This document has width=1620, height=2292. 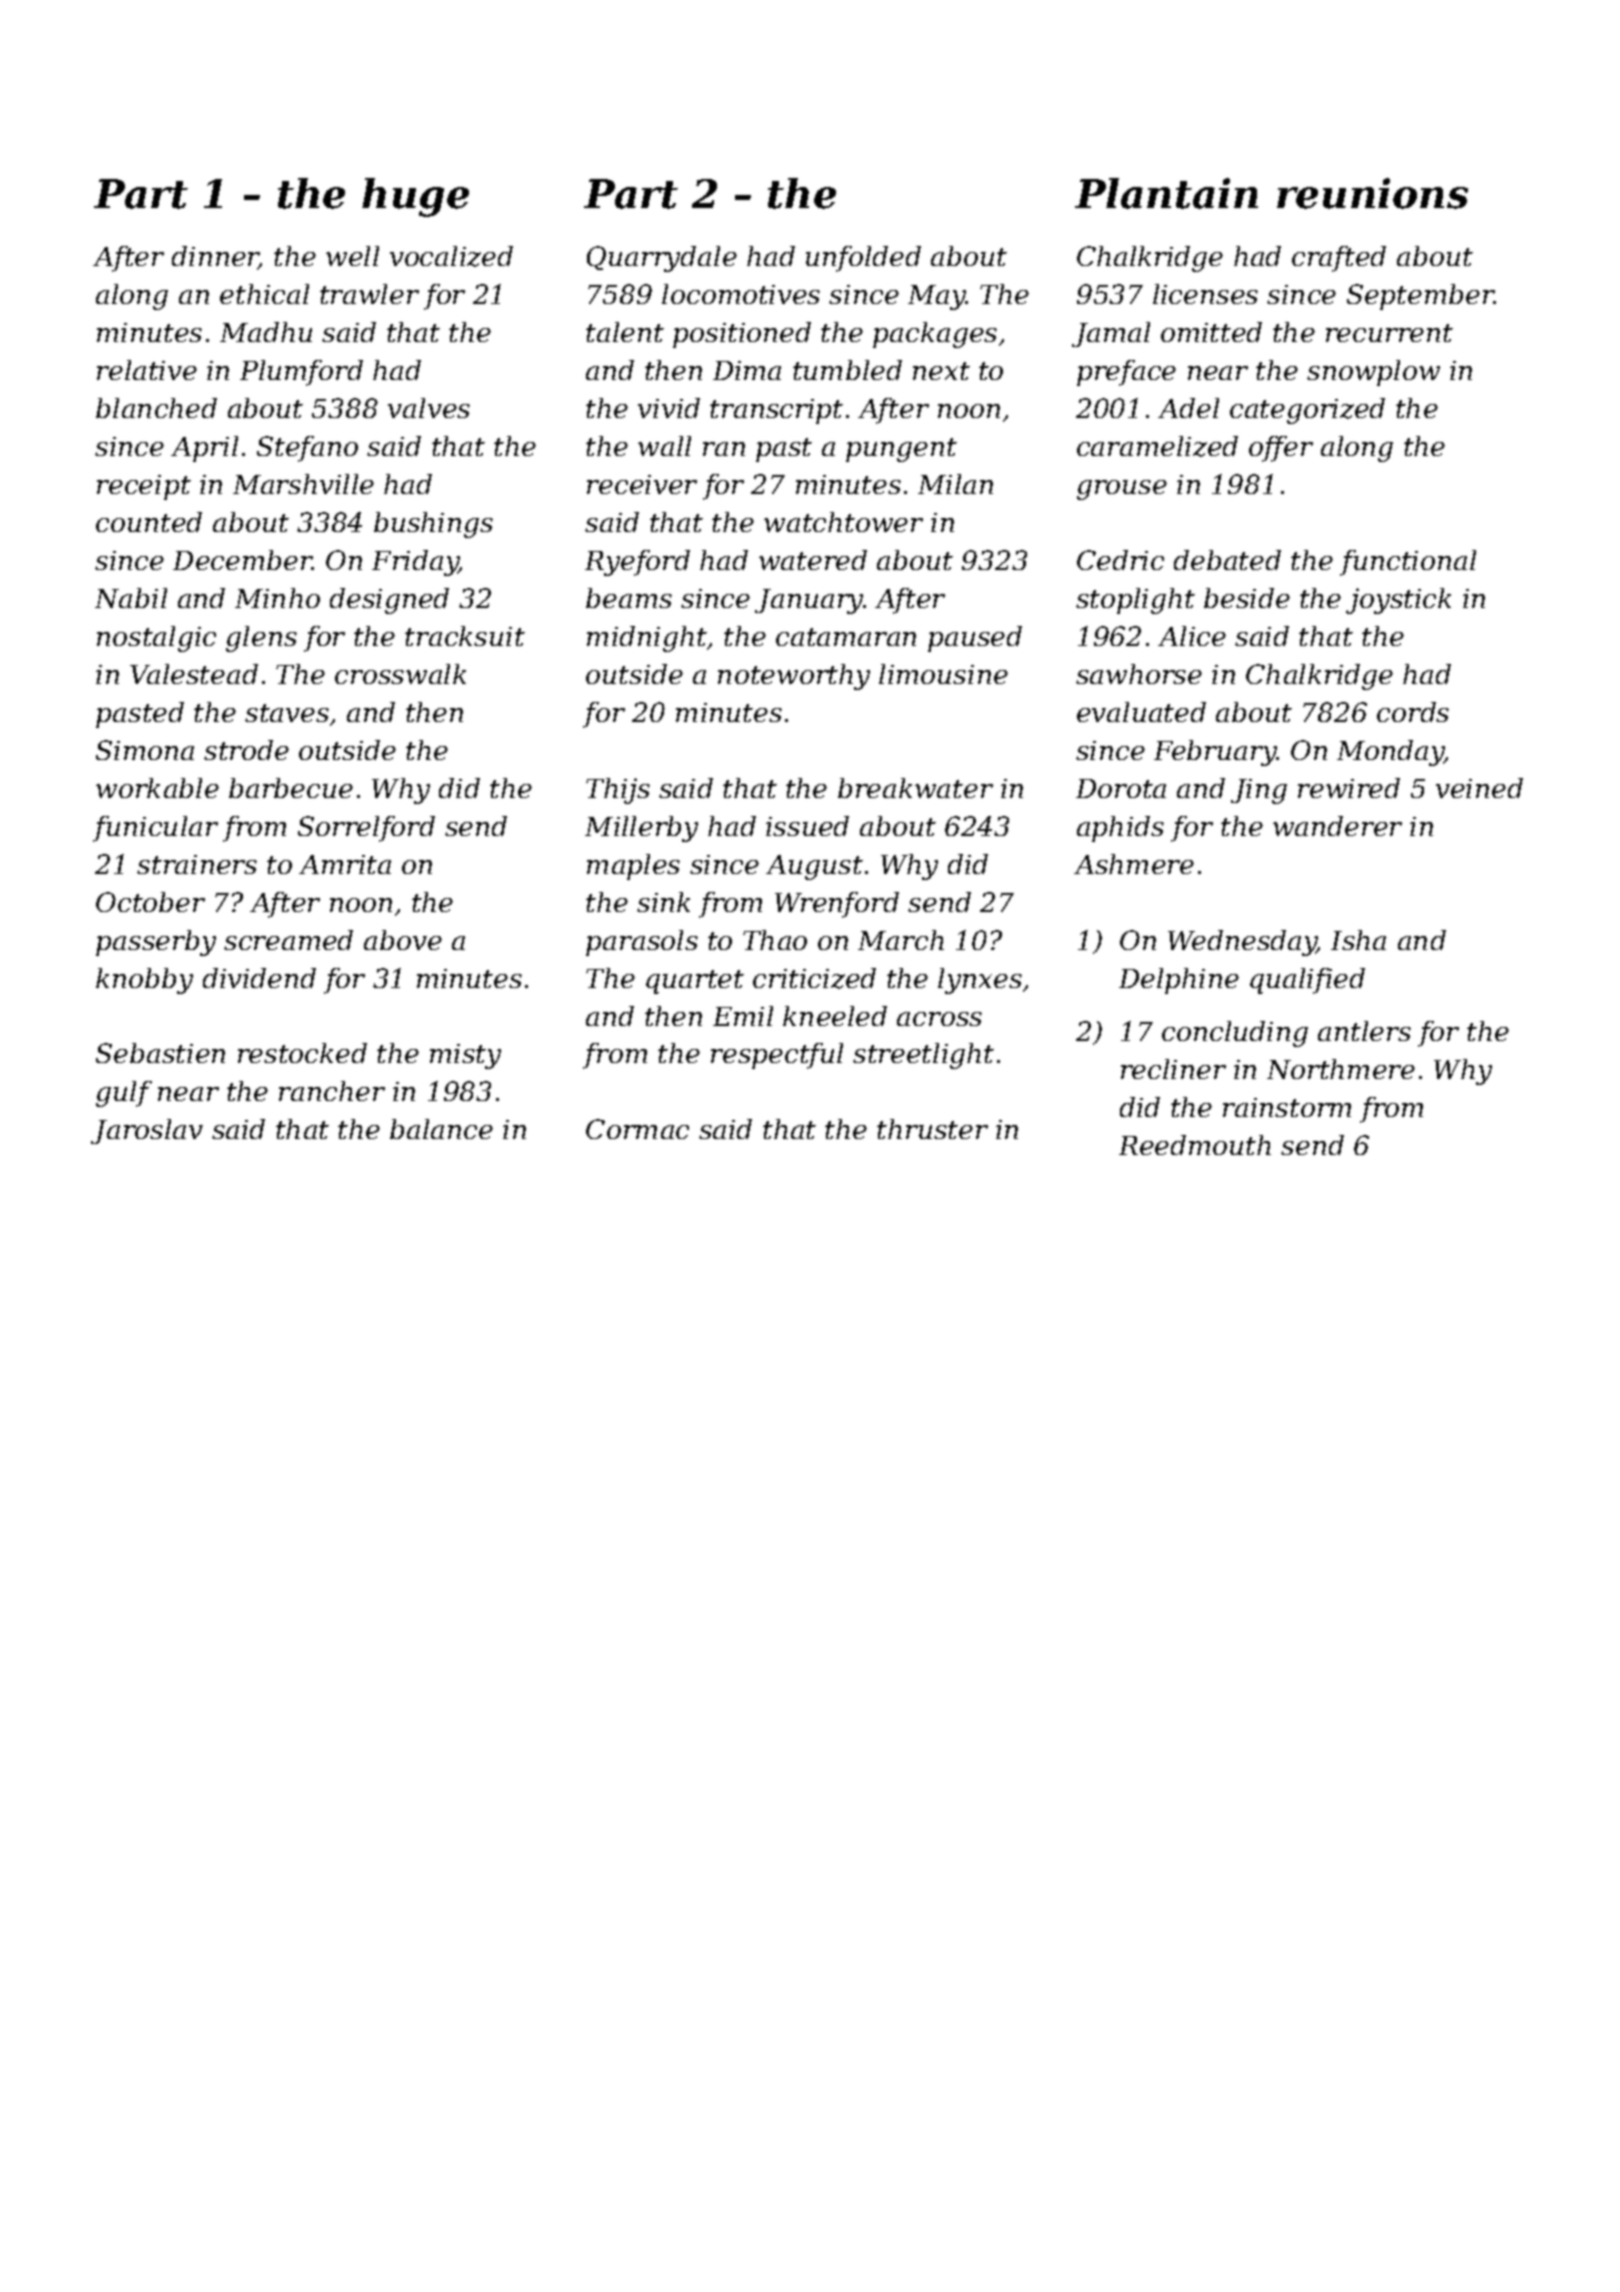 What do you see at coordinates (415, 197) in the document?
I see `huge` at bounding box center [415, 197].
